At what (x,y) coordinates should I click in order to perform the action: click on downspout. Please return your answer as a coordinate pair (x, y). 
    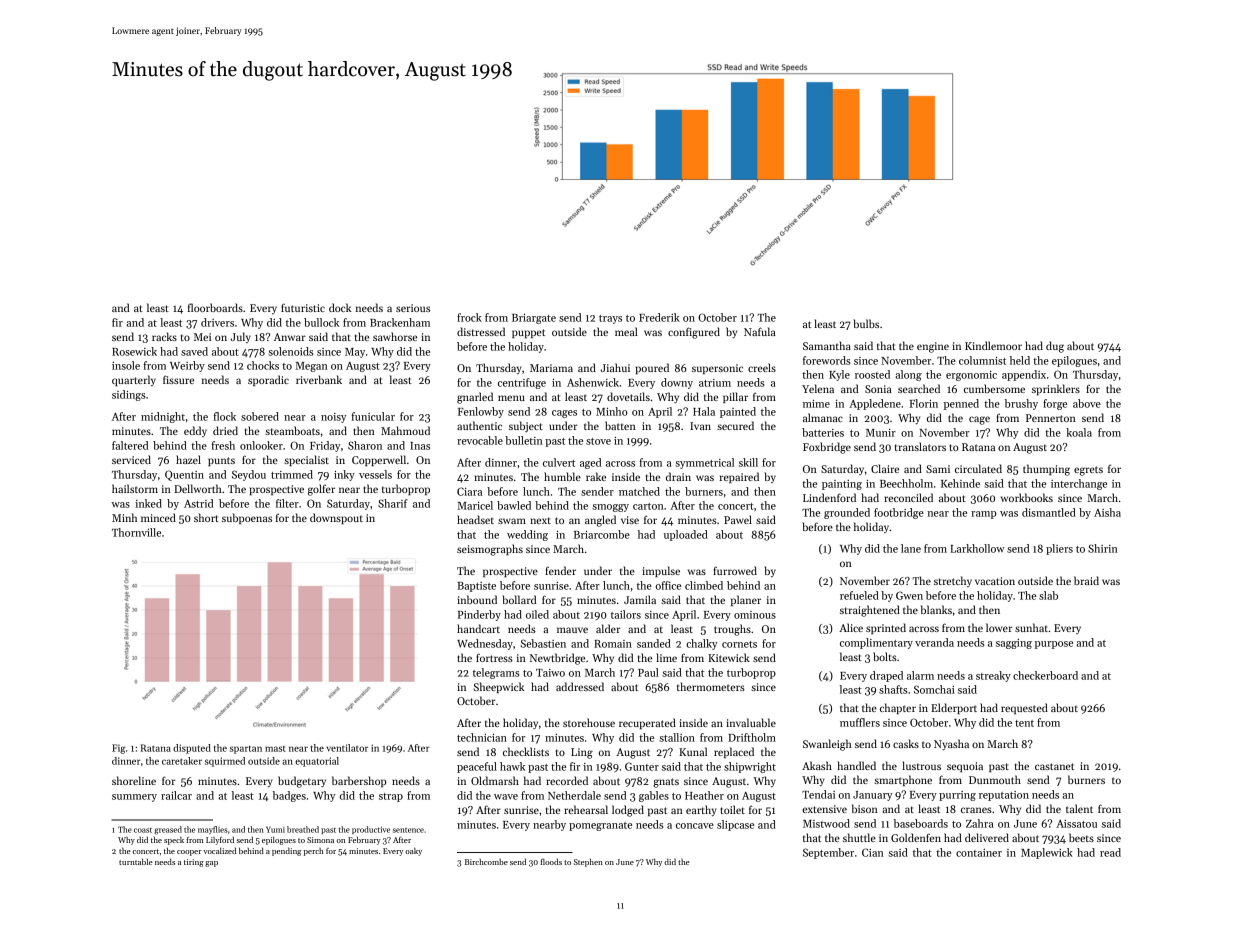
    Looking at the image, I should click on (336, 518).
